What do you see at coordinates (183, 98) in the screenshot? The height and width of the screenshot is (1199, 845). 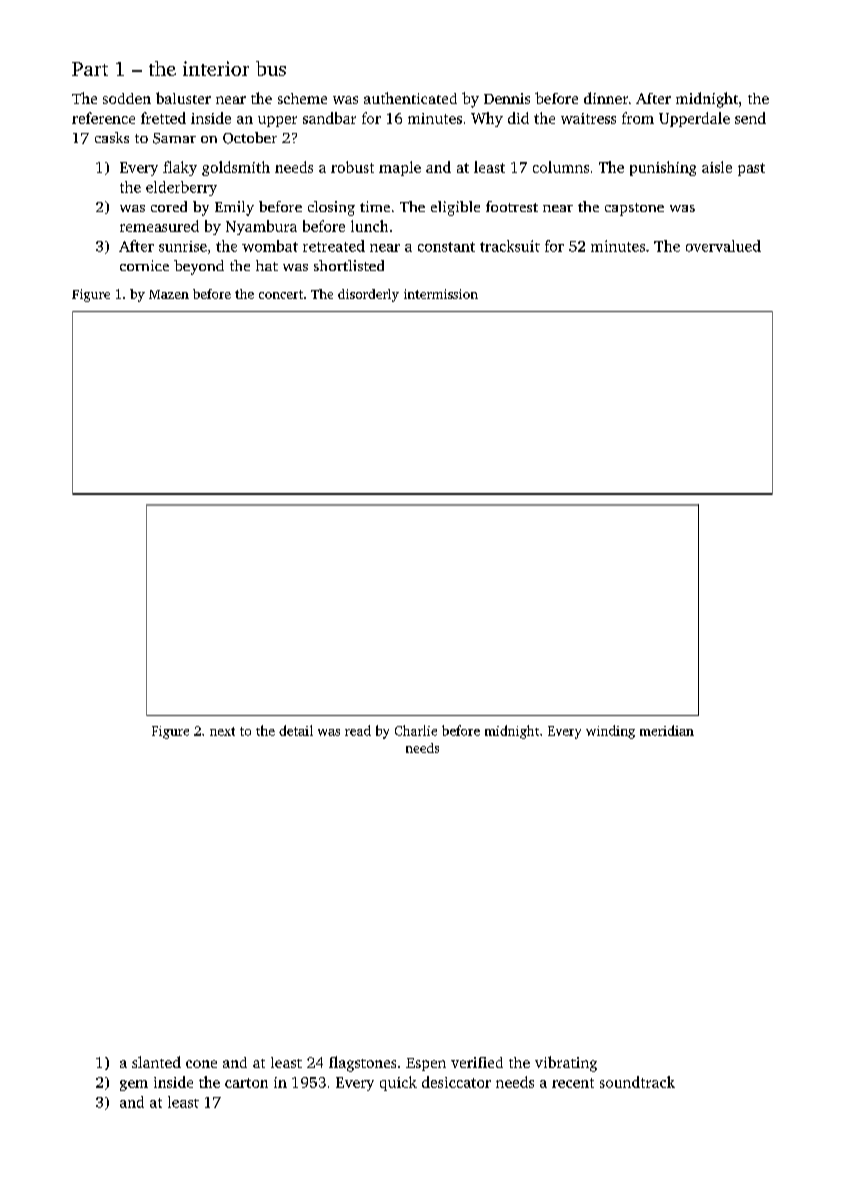 I see `baluster` at bounding box center [183, 98].
